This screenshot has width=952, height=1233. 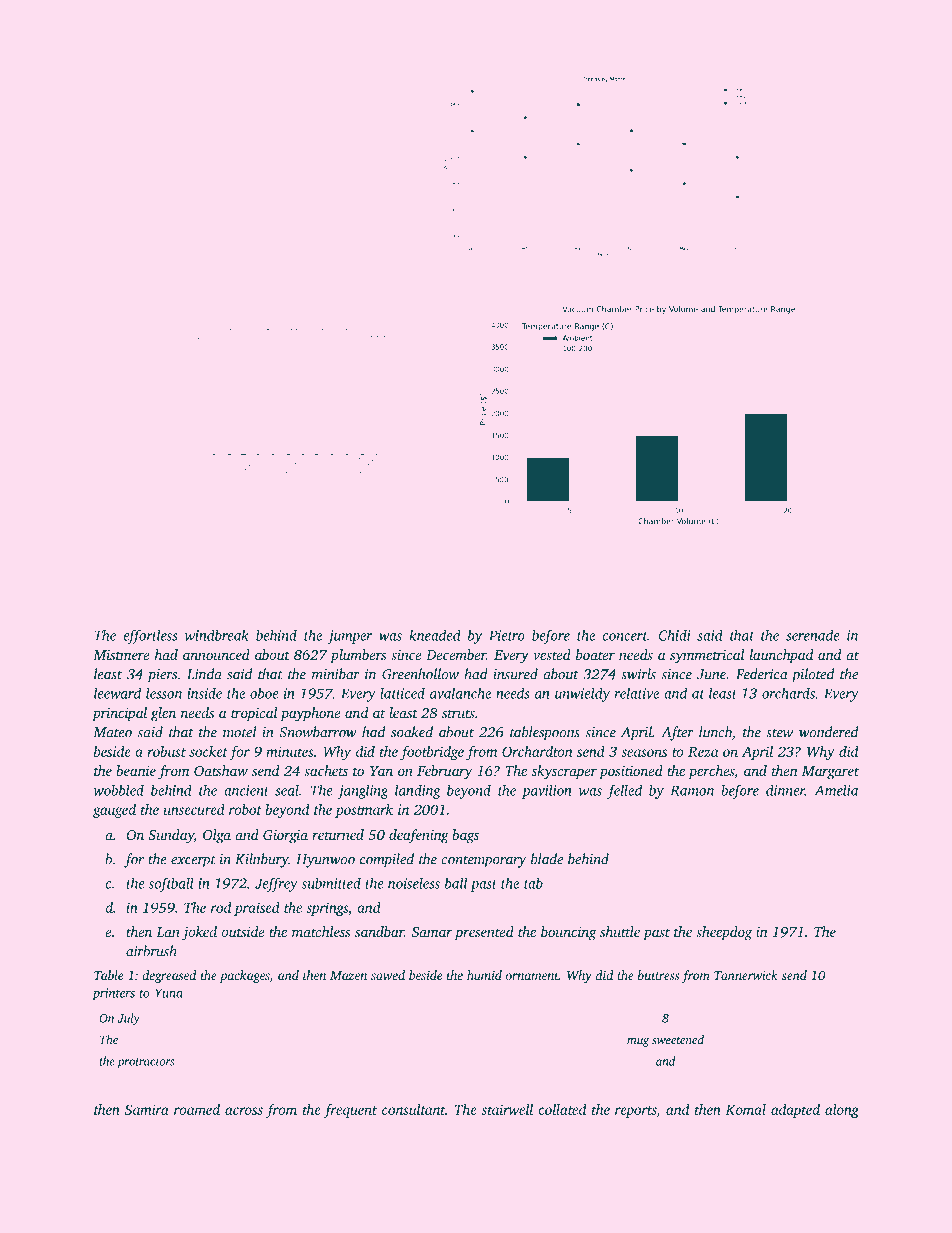 What do you see at coordinates (254, 714) in the screenshot?
I see `tropical` at bounding box center [254, 714].
